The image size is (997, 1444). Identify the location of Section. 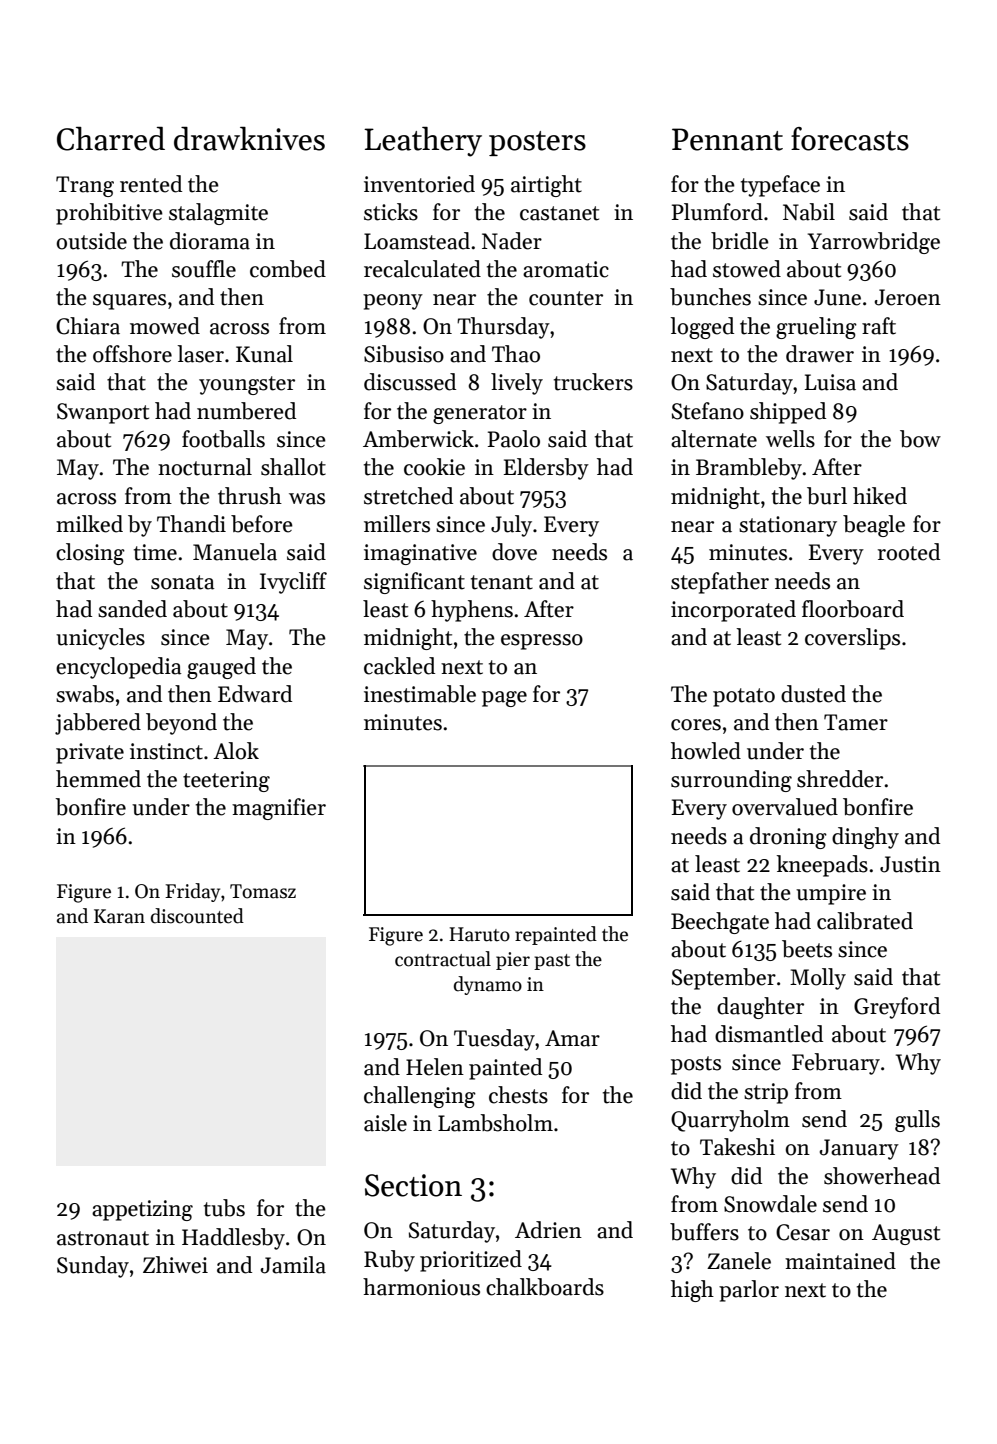
(413, 1185).
